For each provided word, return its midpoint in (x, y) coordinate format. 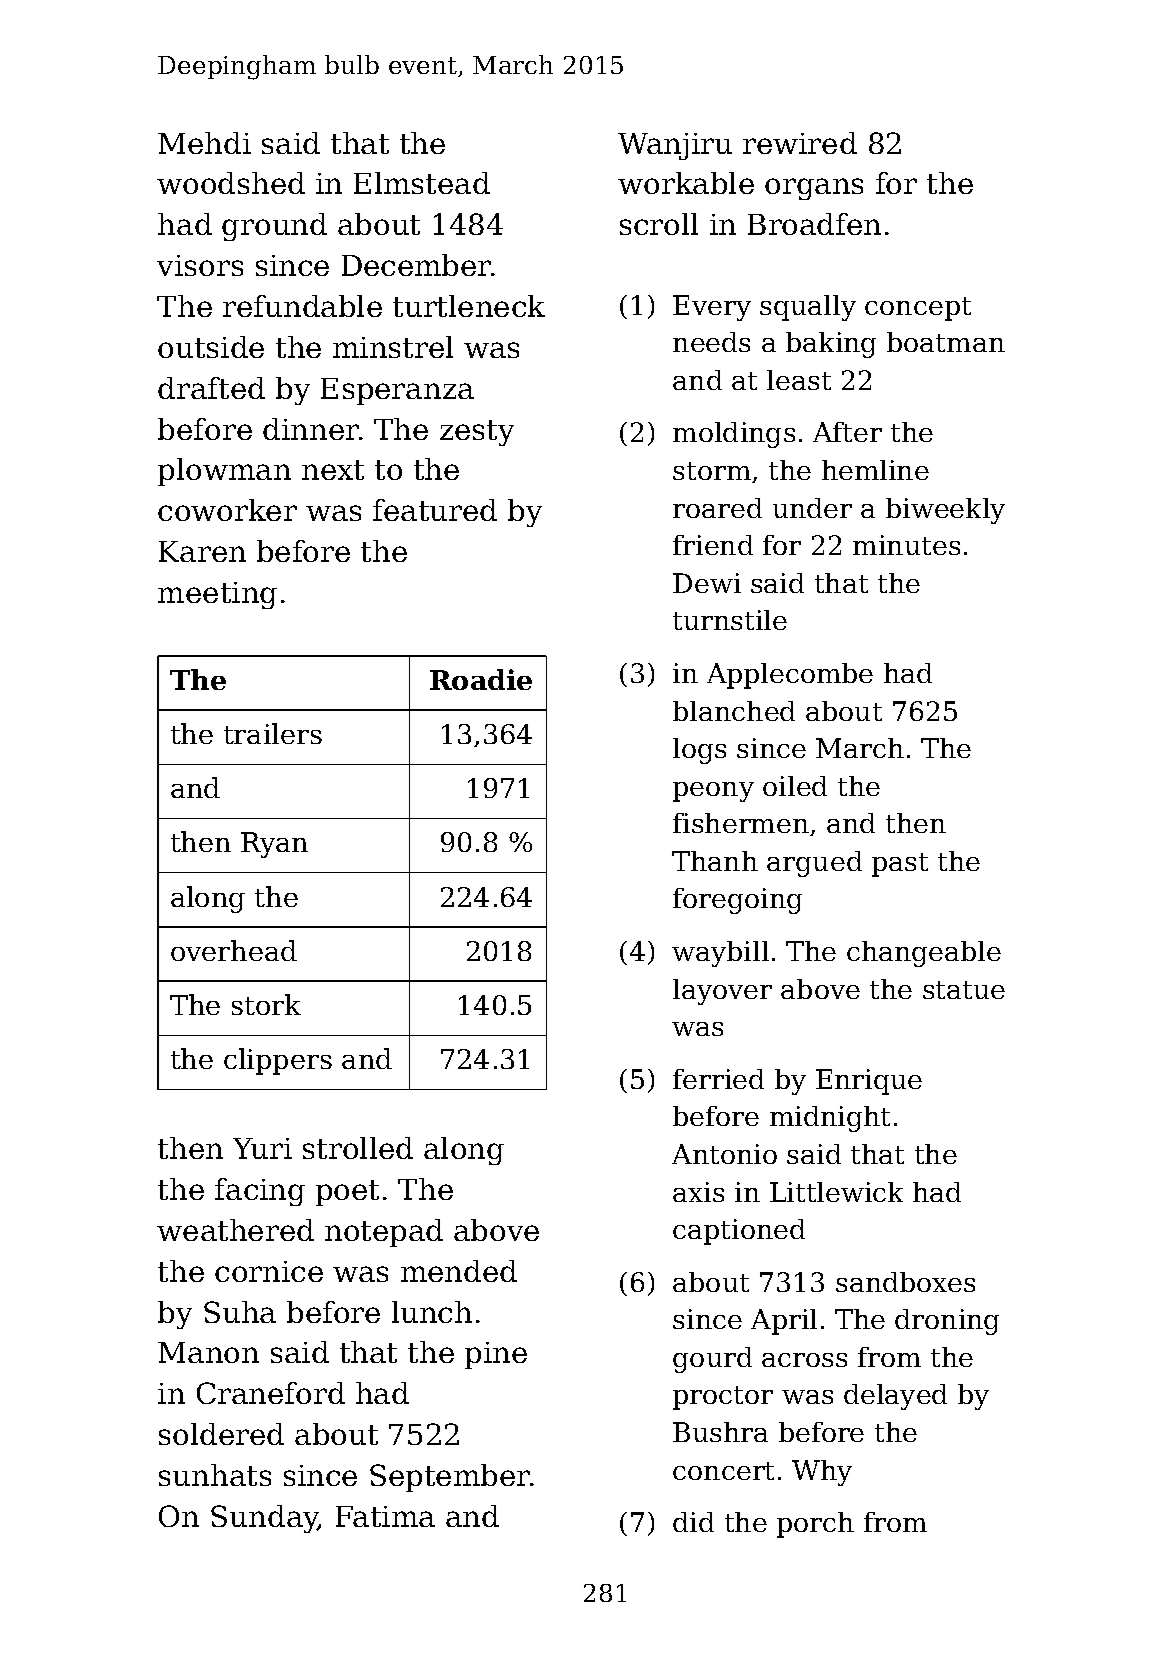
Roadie (481, 679)
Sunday (264, 1519)
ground (274, 227)
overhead (234, 950)
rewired (800, 143)
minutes (906, 545)
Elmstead (422, 183)
